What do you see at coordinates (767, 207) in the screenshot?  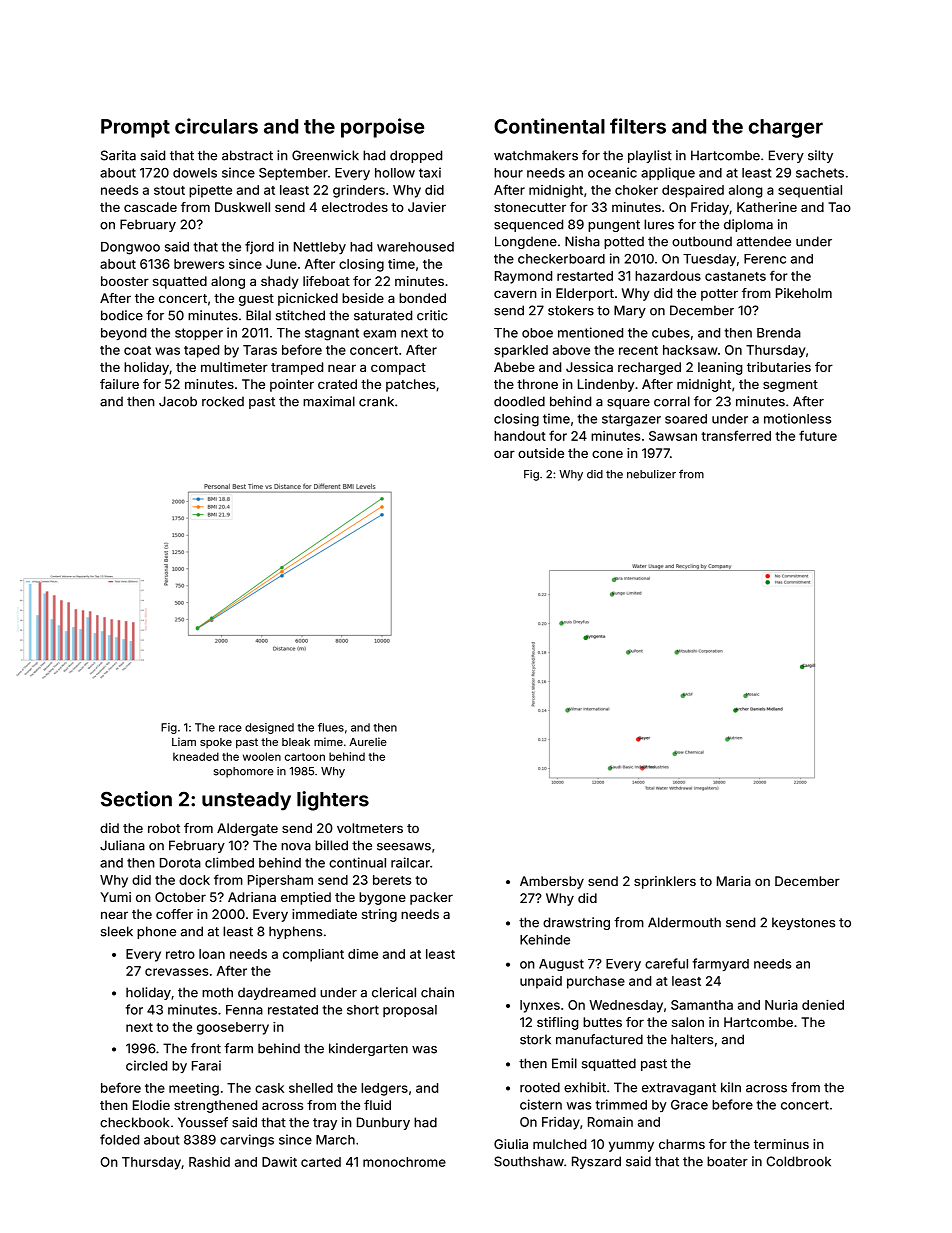 I see `Katherine` at bounding box center [767, 207].
